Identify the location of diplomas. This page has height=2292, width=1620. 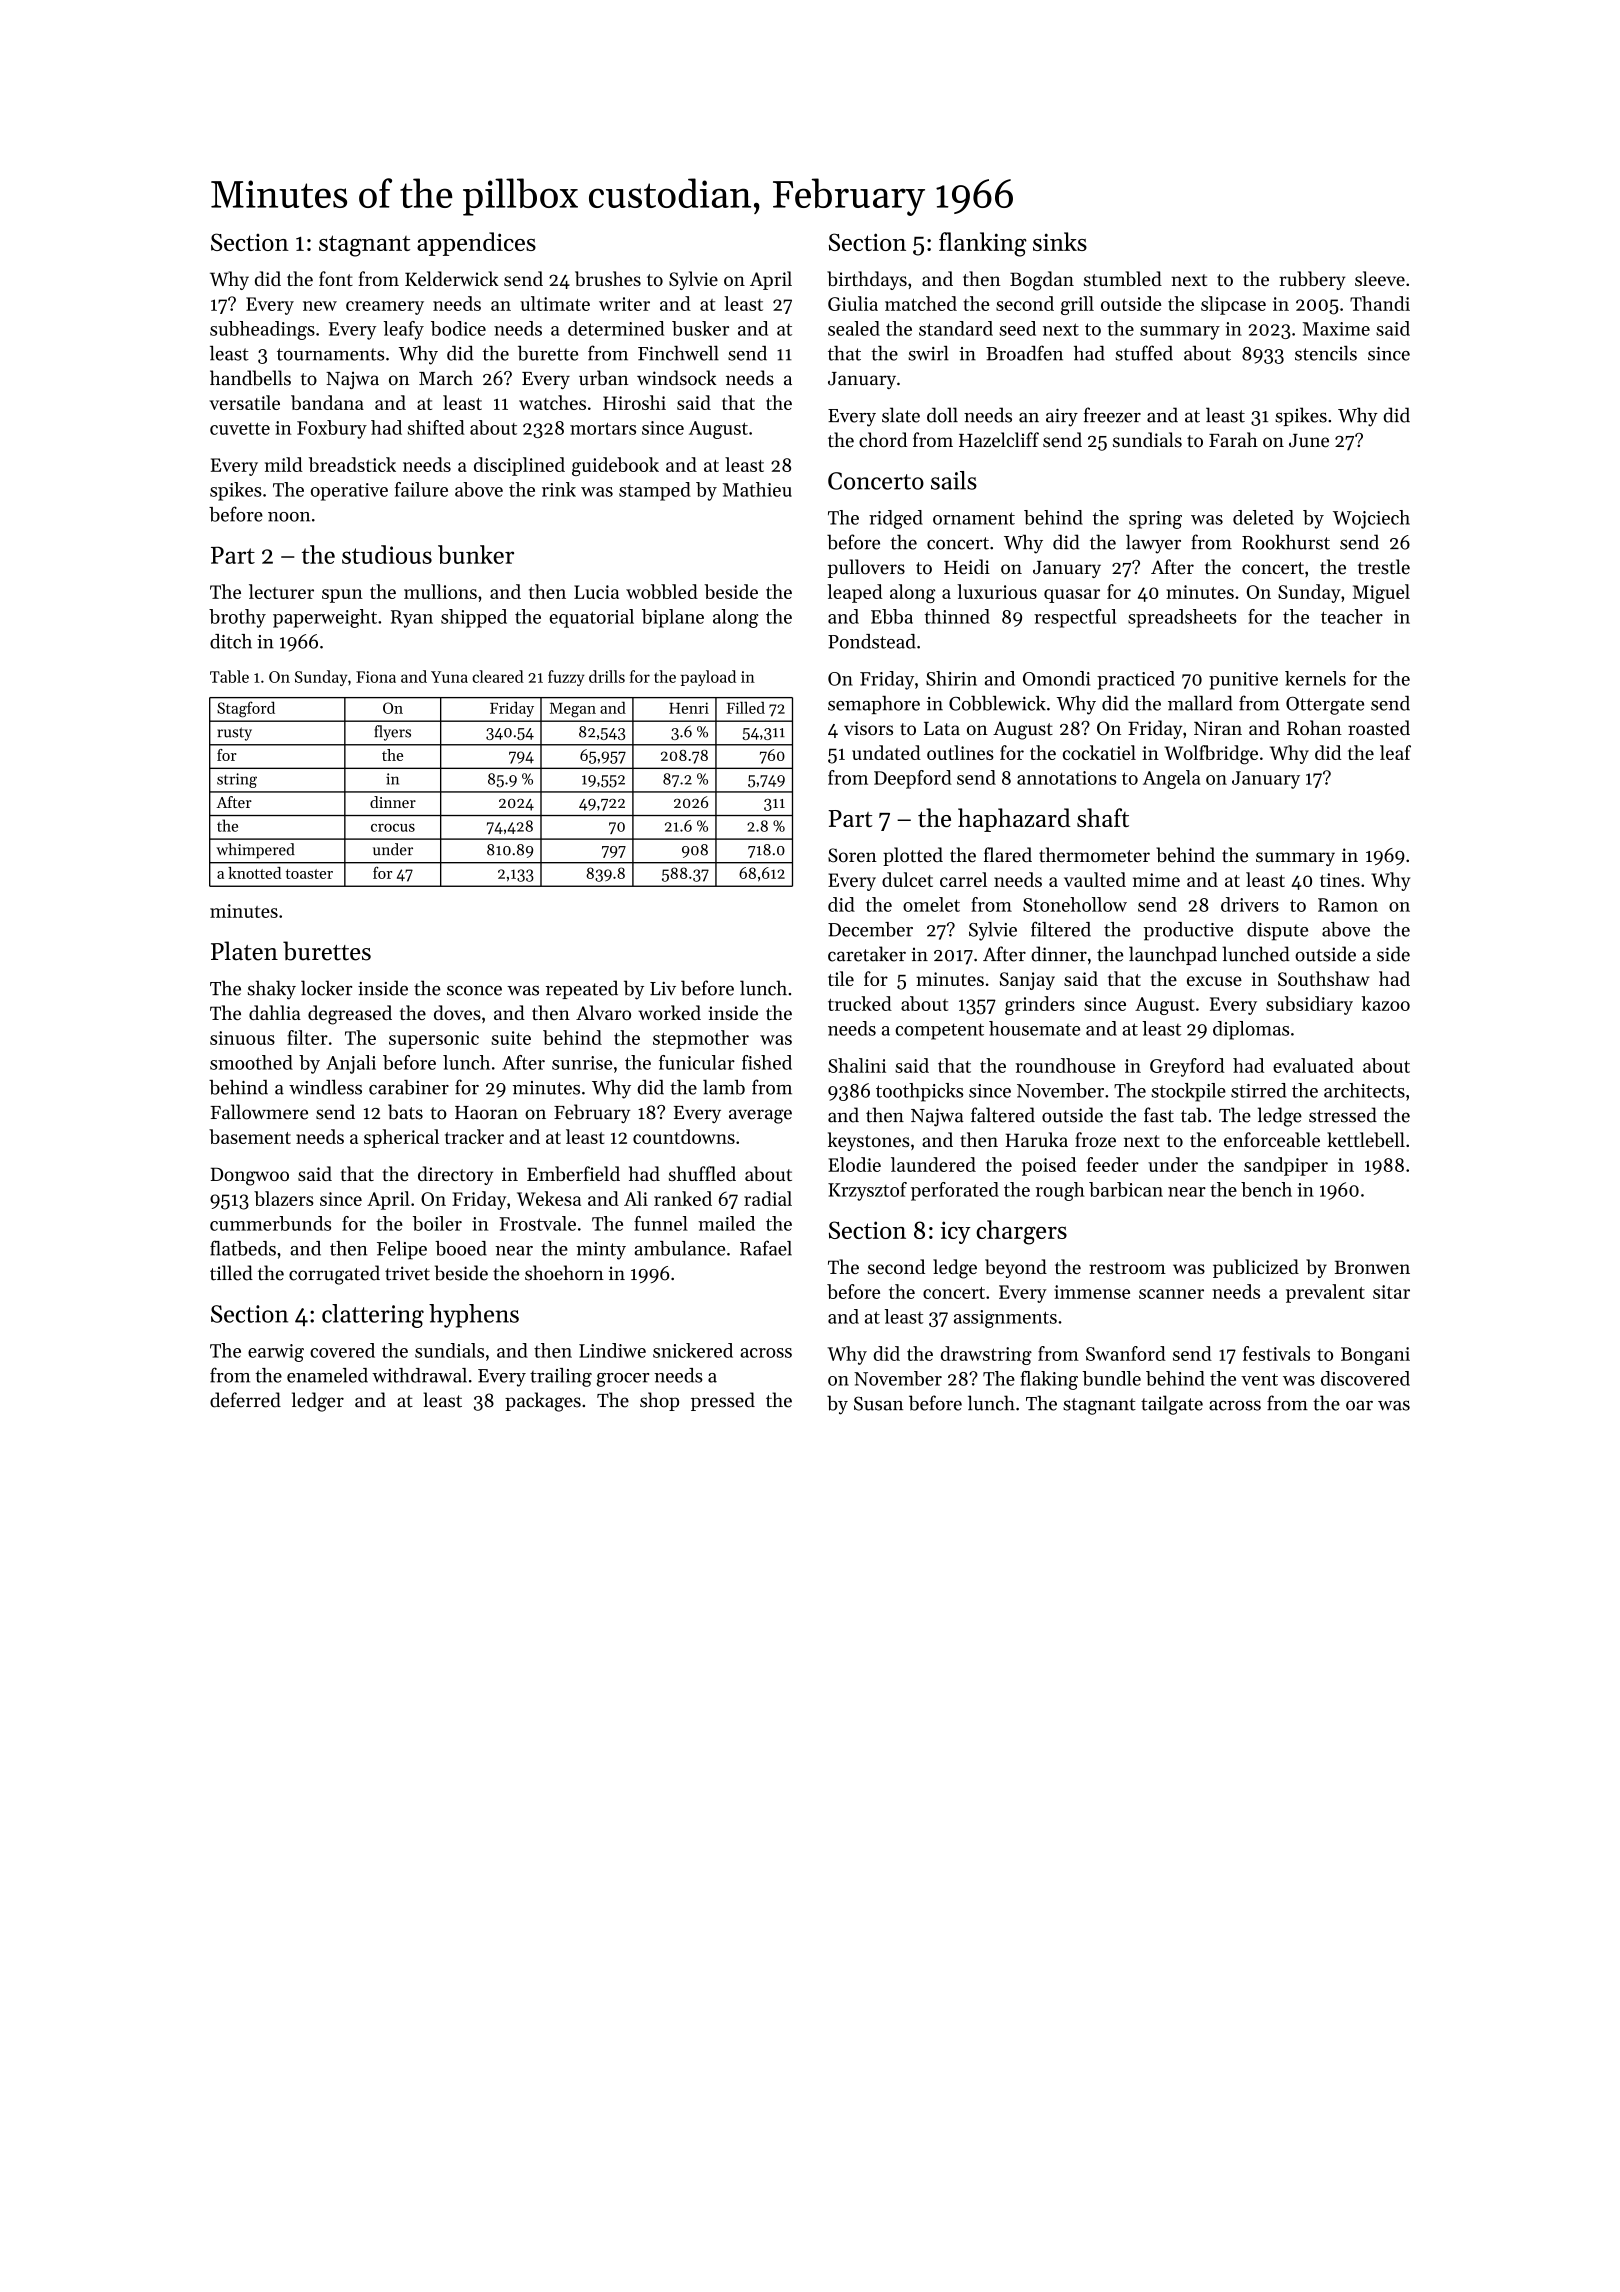
(1251, 1030).
